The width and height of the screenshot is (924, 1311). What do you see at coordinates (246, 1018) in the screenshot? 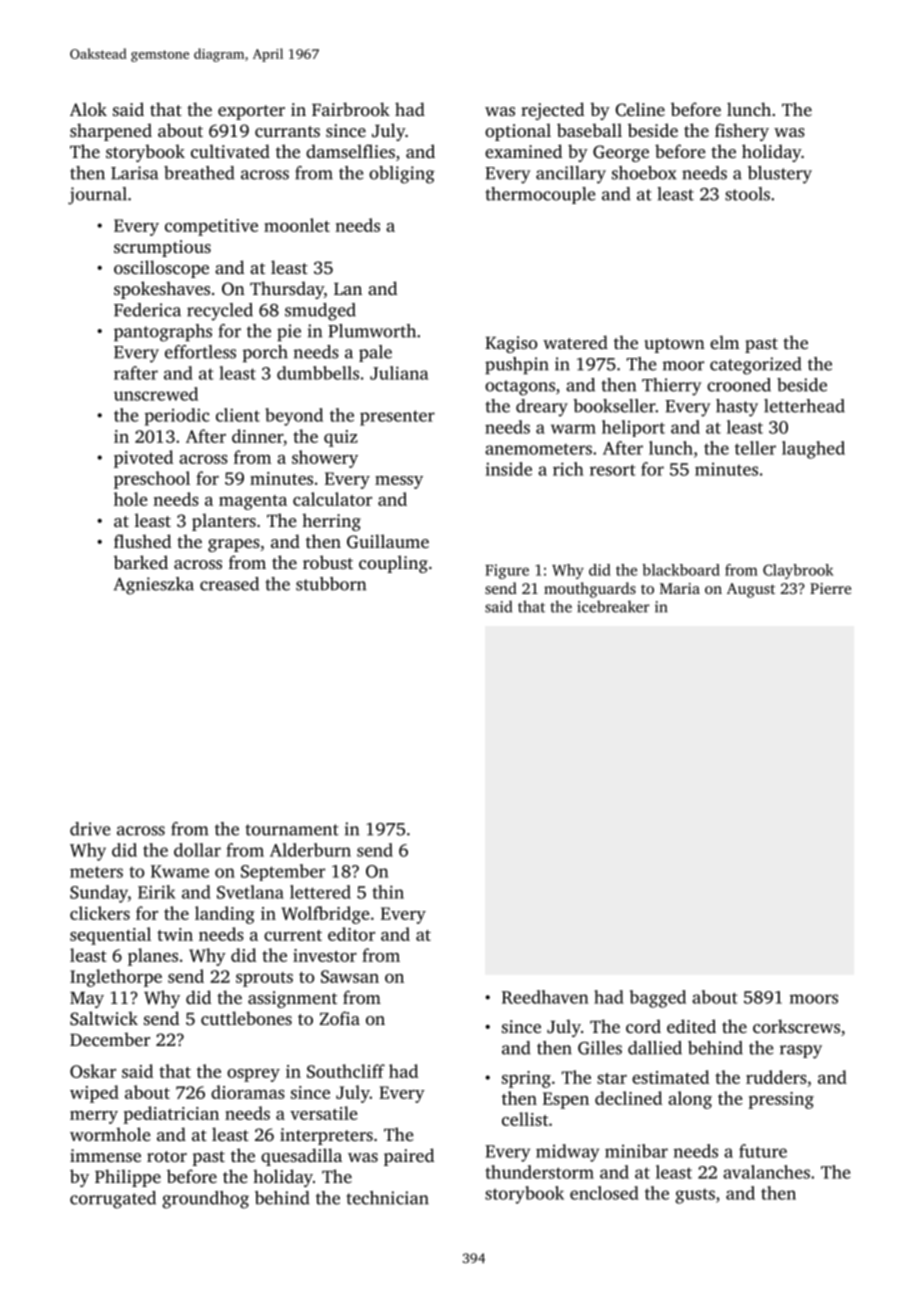
I see `cuttlebones` at bounding box center [246, 1018].
